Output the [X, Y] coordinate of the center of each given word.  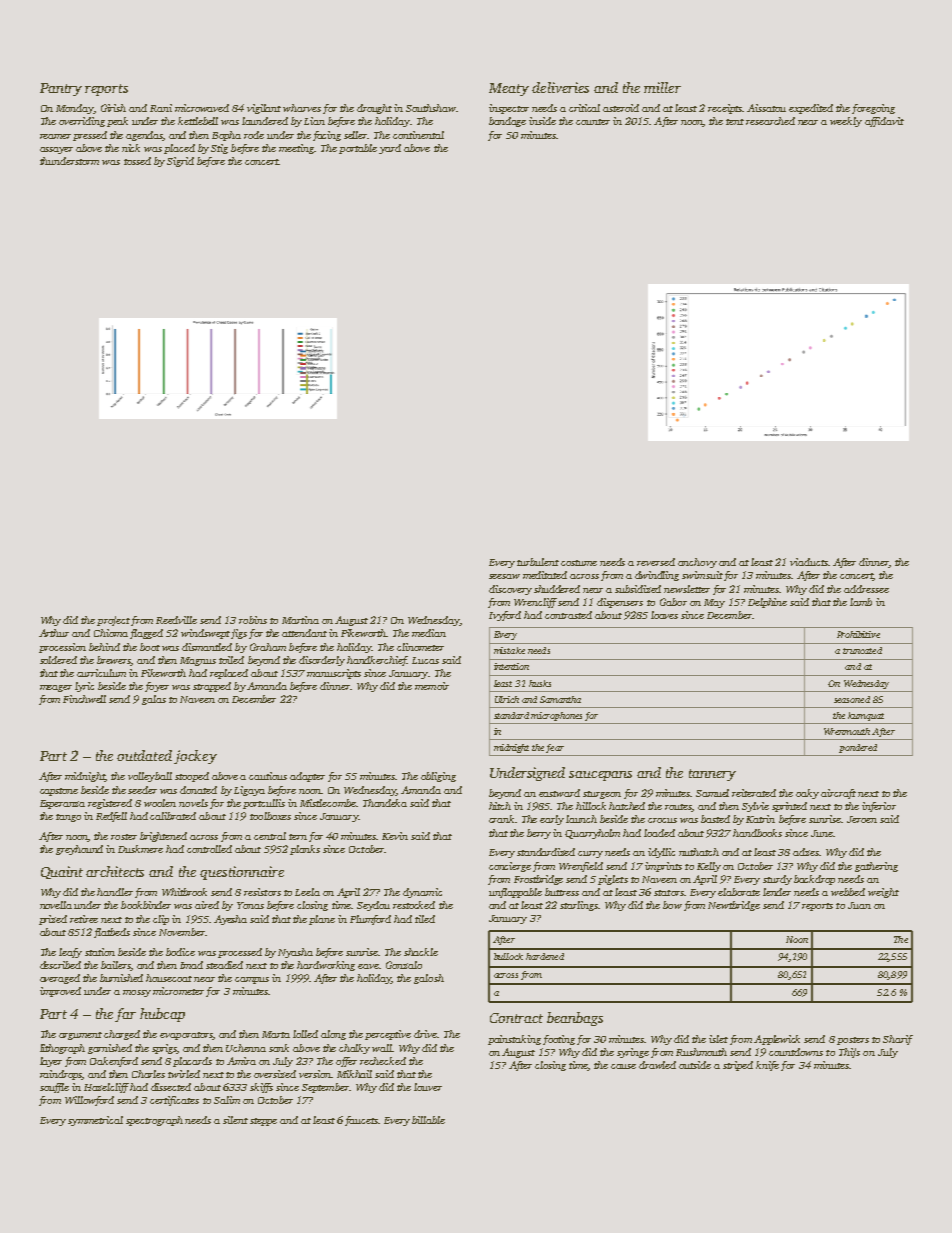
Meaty [509, 89]
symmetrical [95, 1121]
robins [253, 620]
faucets [361, 1121]
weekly [846, 122]
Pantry [61, 89]
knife [767, 1066]
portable [358, 149]
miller [662, 87]
